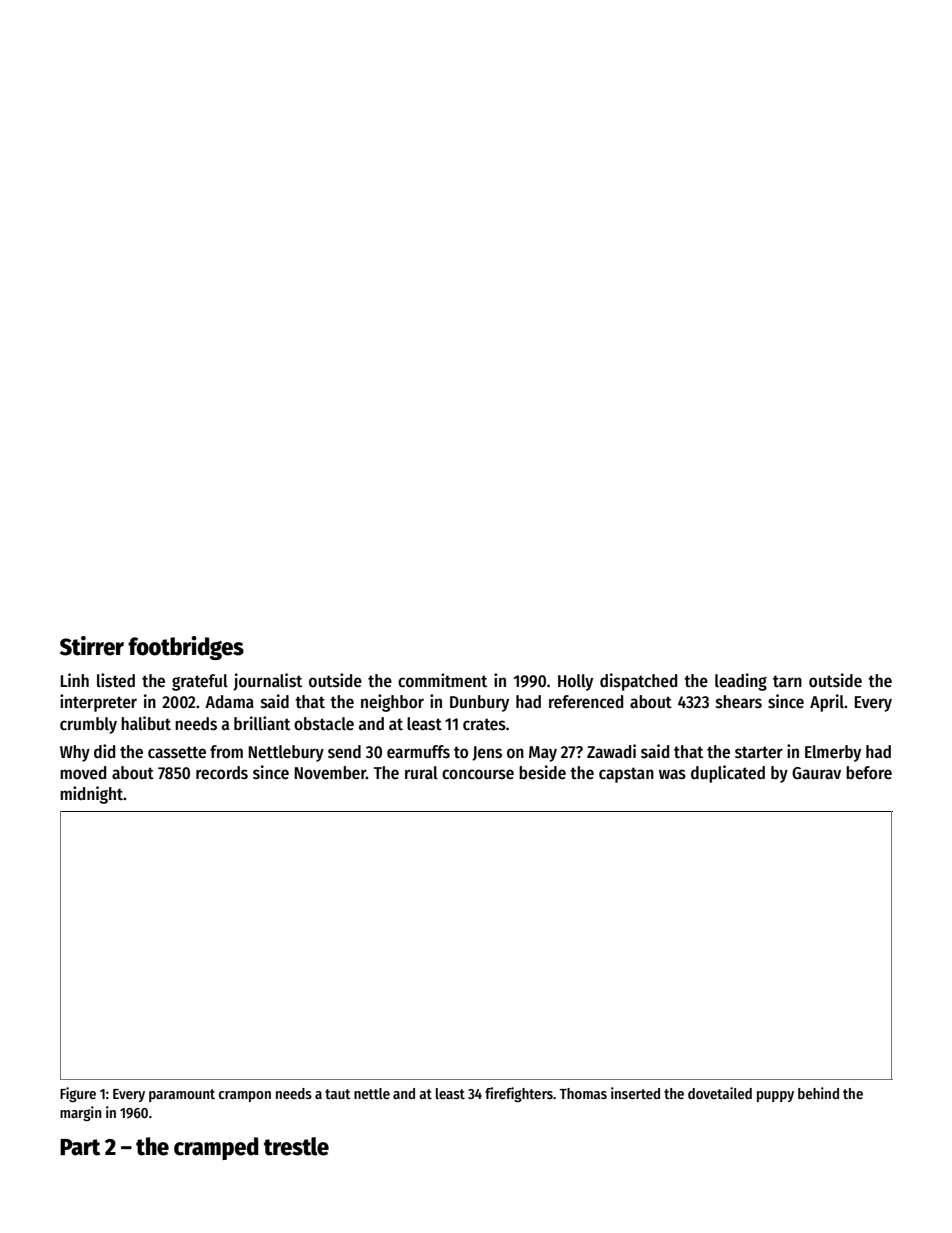  Describe the element at coordinates (229, 701) in the screenshot. I see `Adama` at that location.
